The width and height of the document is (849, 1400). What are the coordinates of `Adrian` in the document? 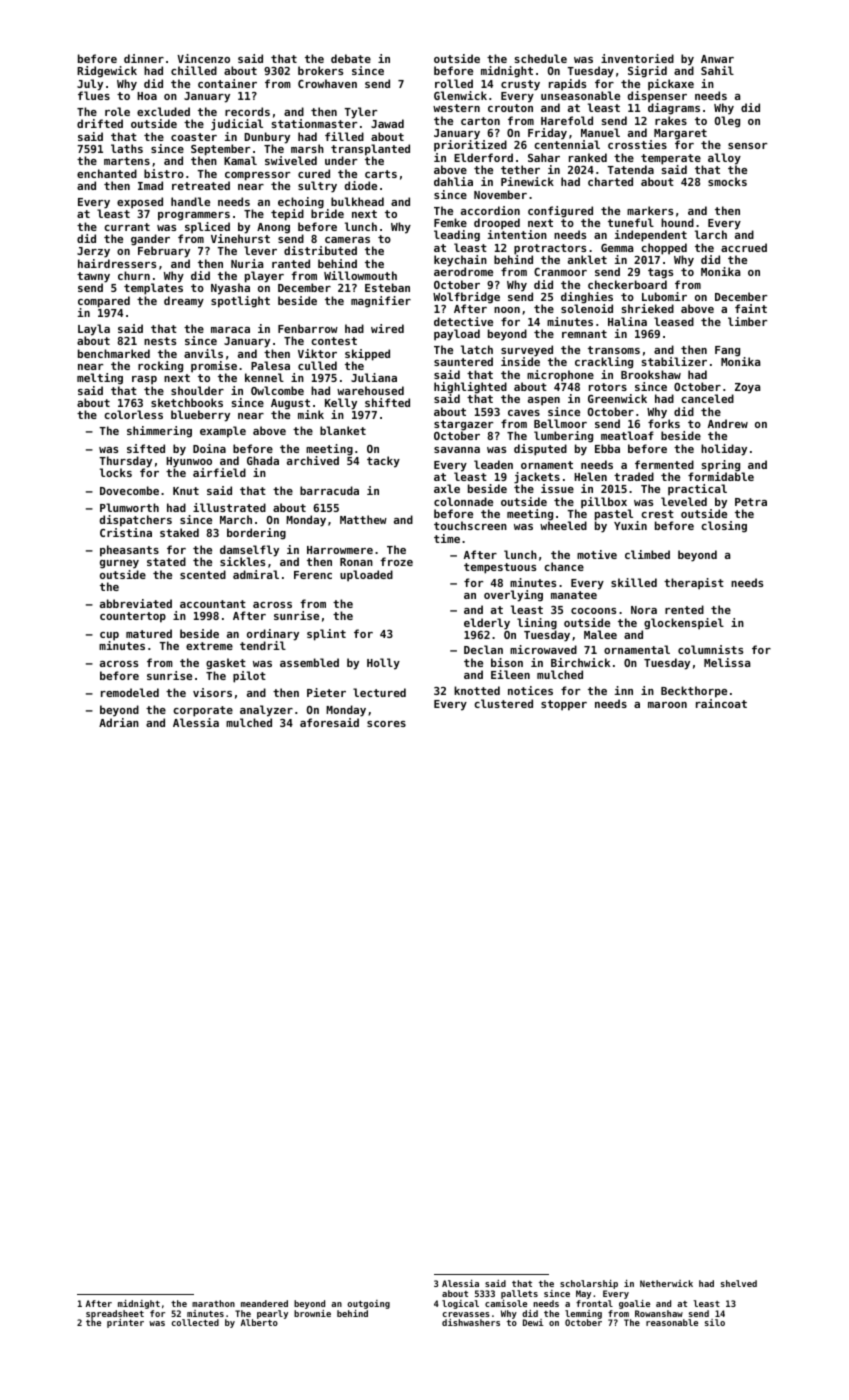 It's located at (119, 722).
